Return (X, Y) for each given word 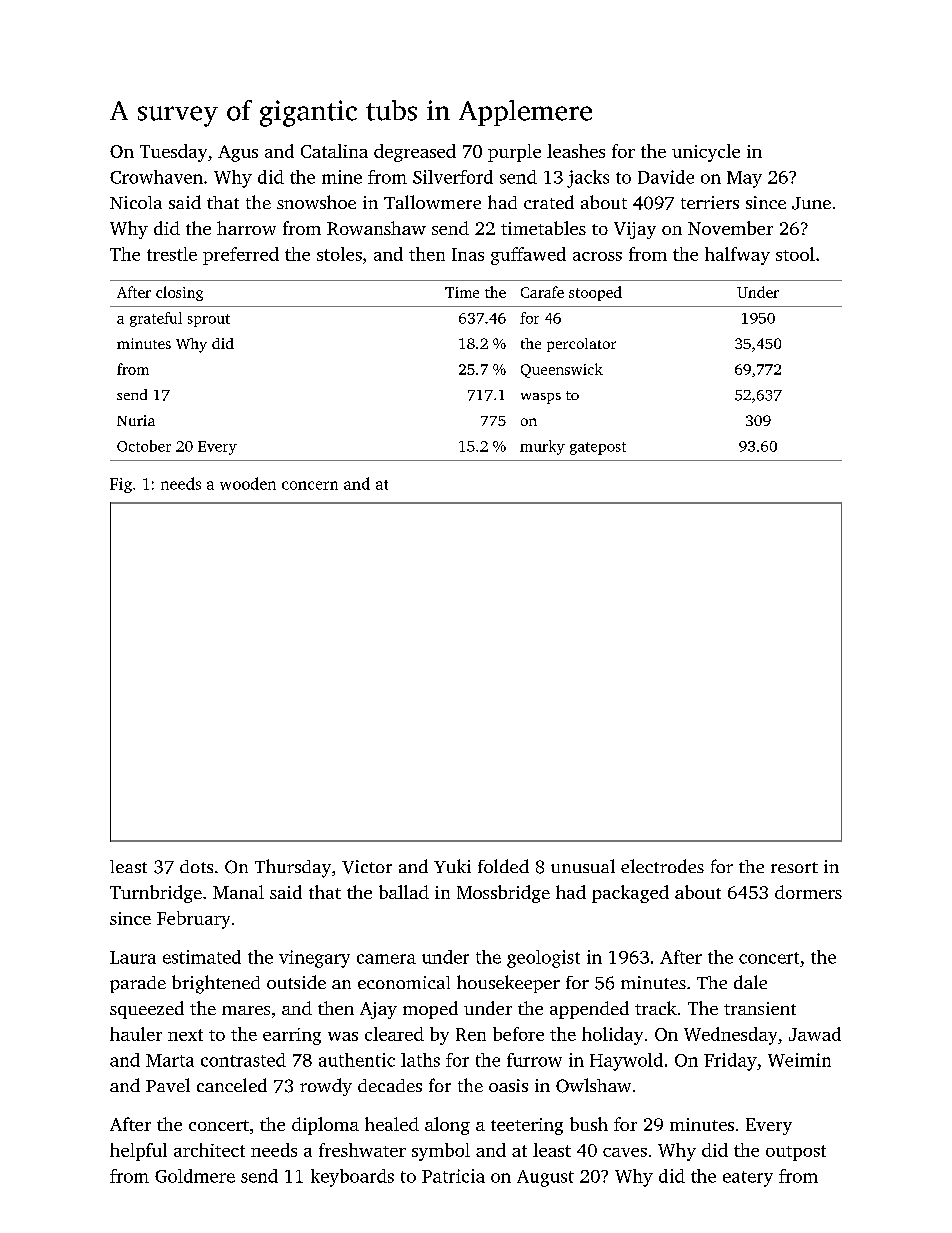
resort (794, 867)
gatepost (598, 448)
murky (542, 447)
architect (209, 1150)
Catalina (334, 151)
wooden (248, 483)
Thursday (293, 868)
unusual (583, 866)
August (545, 1178)
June (811, 203)
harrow (246, 228)
